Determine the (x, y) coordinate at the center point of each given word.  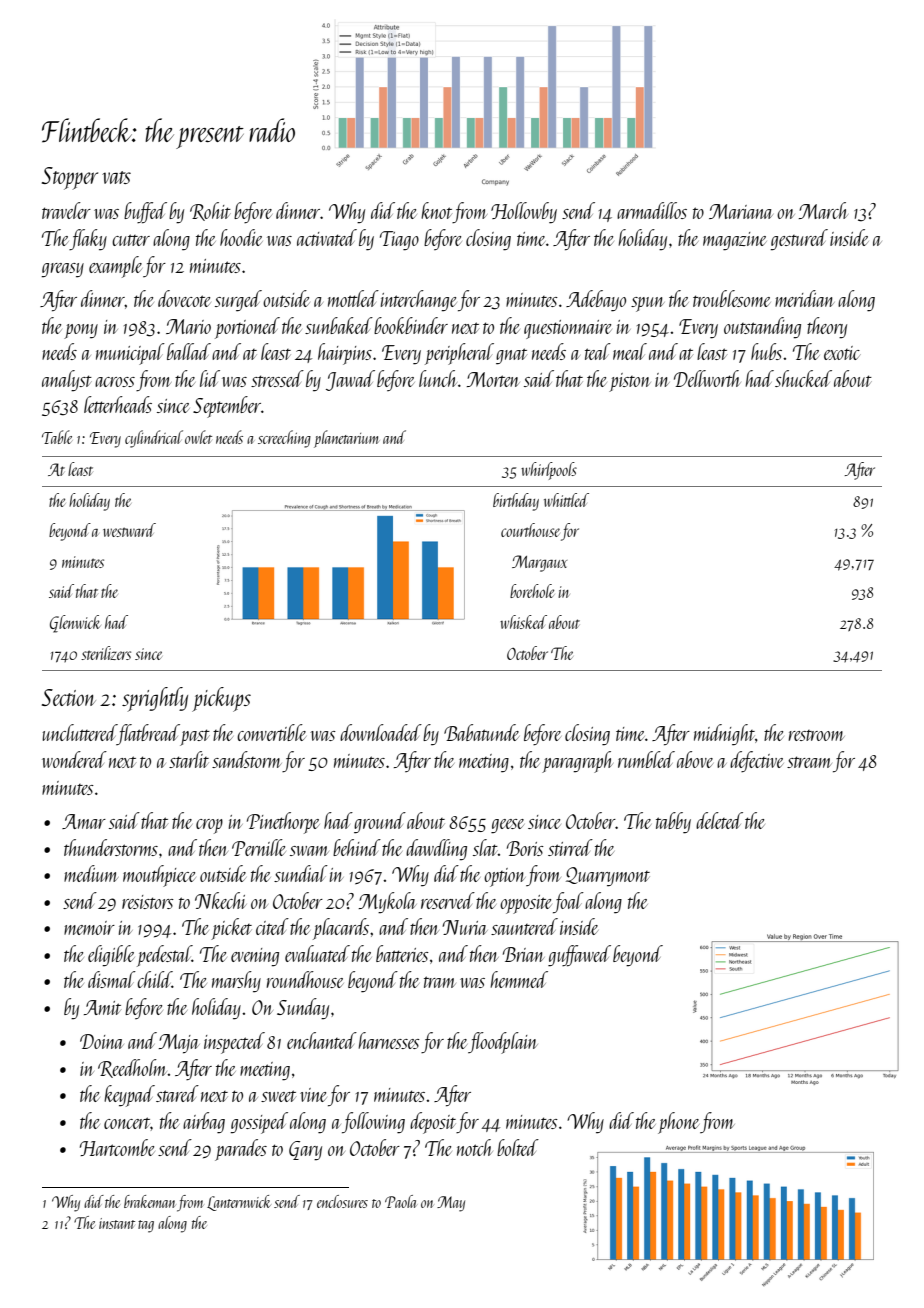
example (115, 267)
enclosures (342, 1201)
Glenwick (75, 624)
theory (827, 328)
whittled (566, 500)
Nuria (465, 927)
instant (117, 1223)
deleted (719, 820)
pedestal (164, 956)
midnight (724, 735)
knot (436, 210)
